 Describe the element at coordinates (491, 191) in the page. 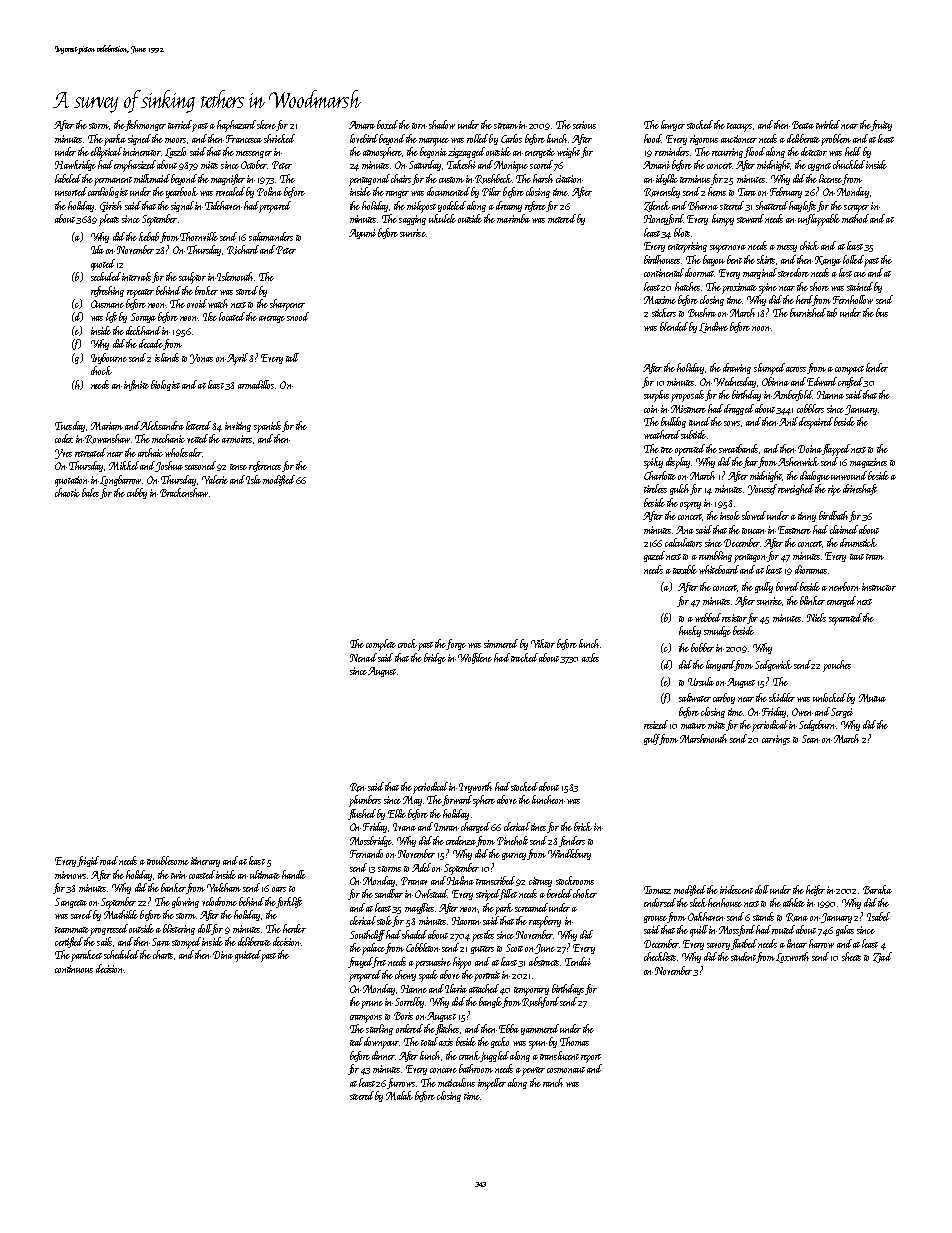

I see `Pilar` at that location.
